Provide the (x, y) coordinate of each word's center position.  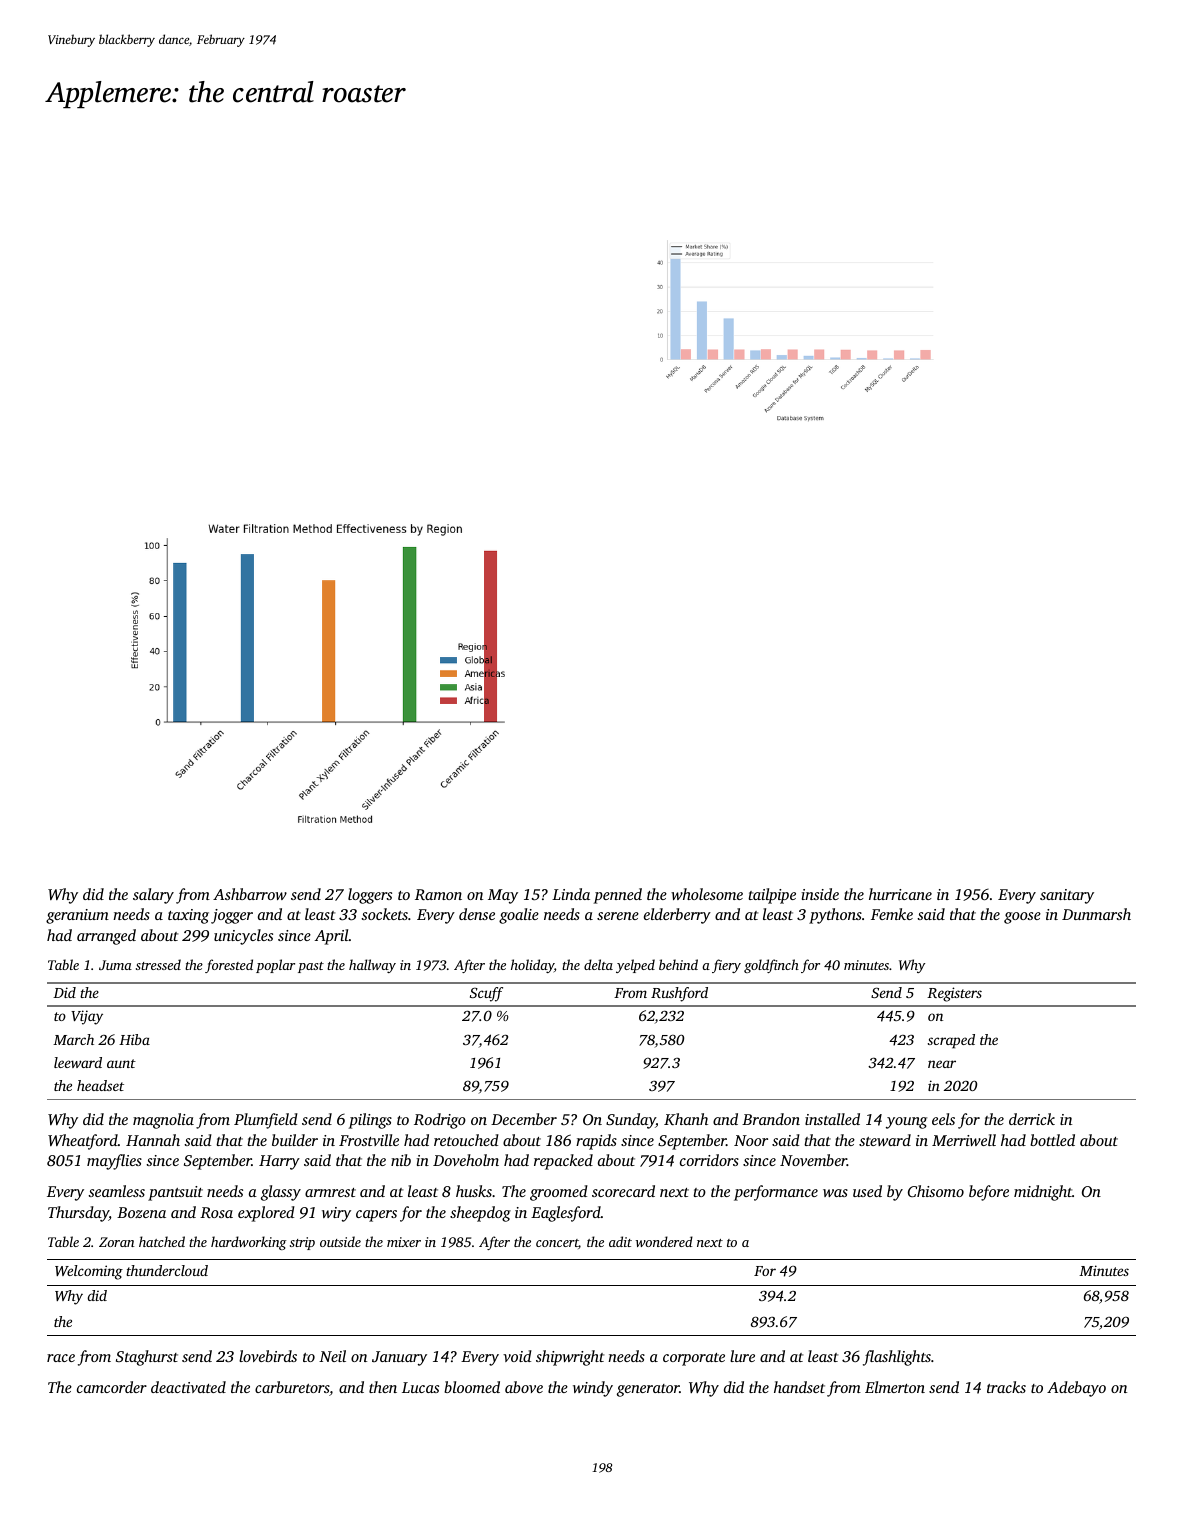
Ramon (438, 894)
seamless (116, 1191)
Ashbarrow (250, 894)
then (383, 1387)
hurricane (900, 894)
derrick (1032, 1119)
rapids (596, 1142)
